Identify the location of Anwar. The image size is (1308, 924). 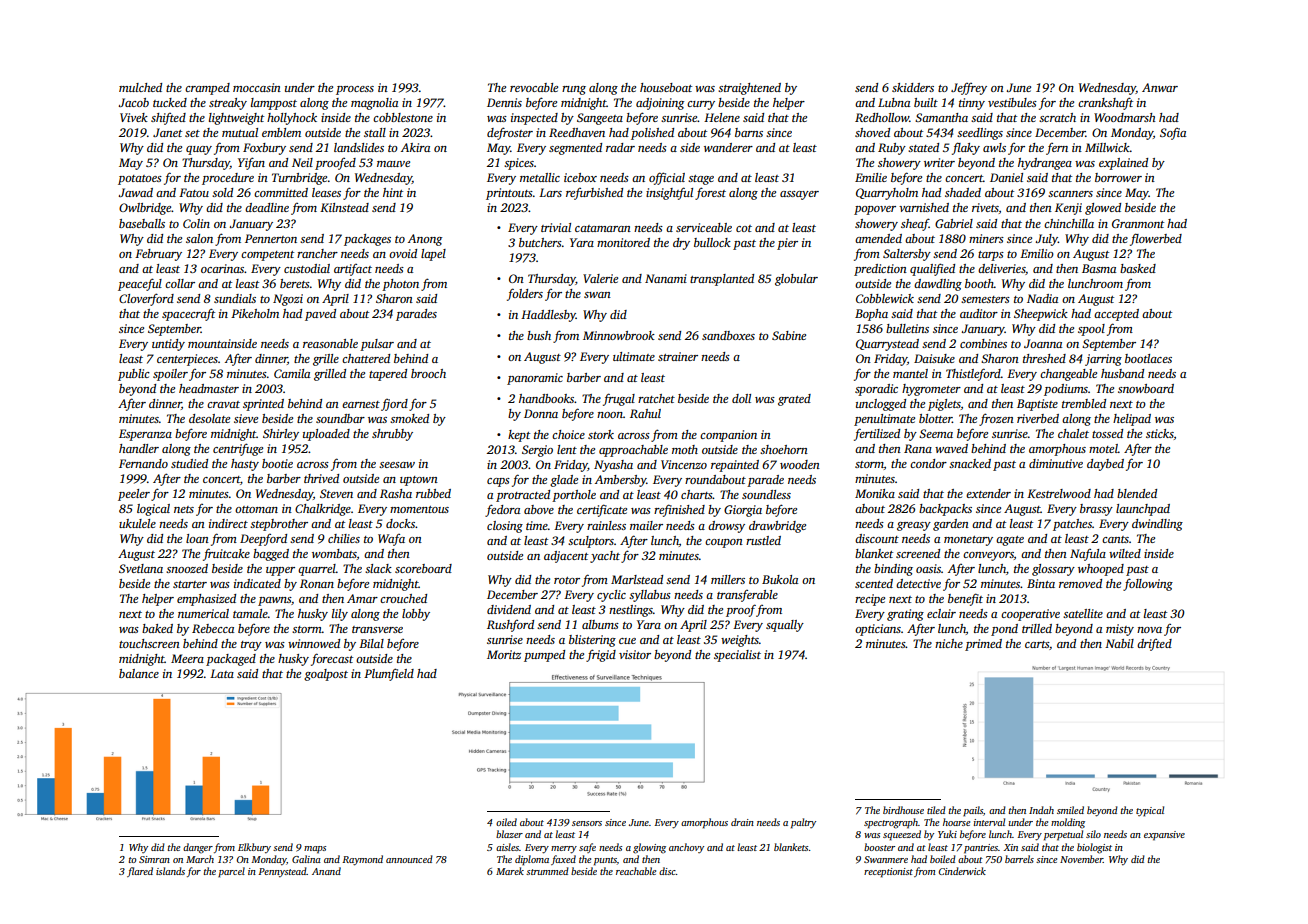
(1160, 87).
